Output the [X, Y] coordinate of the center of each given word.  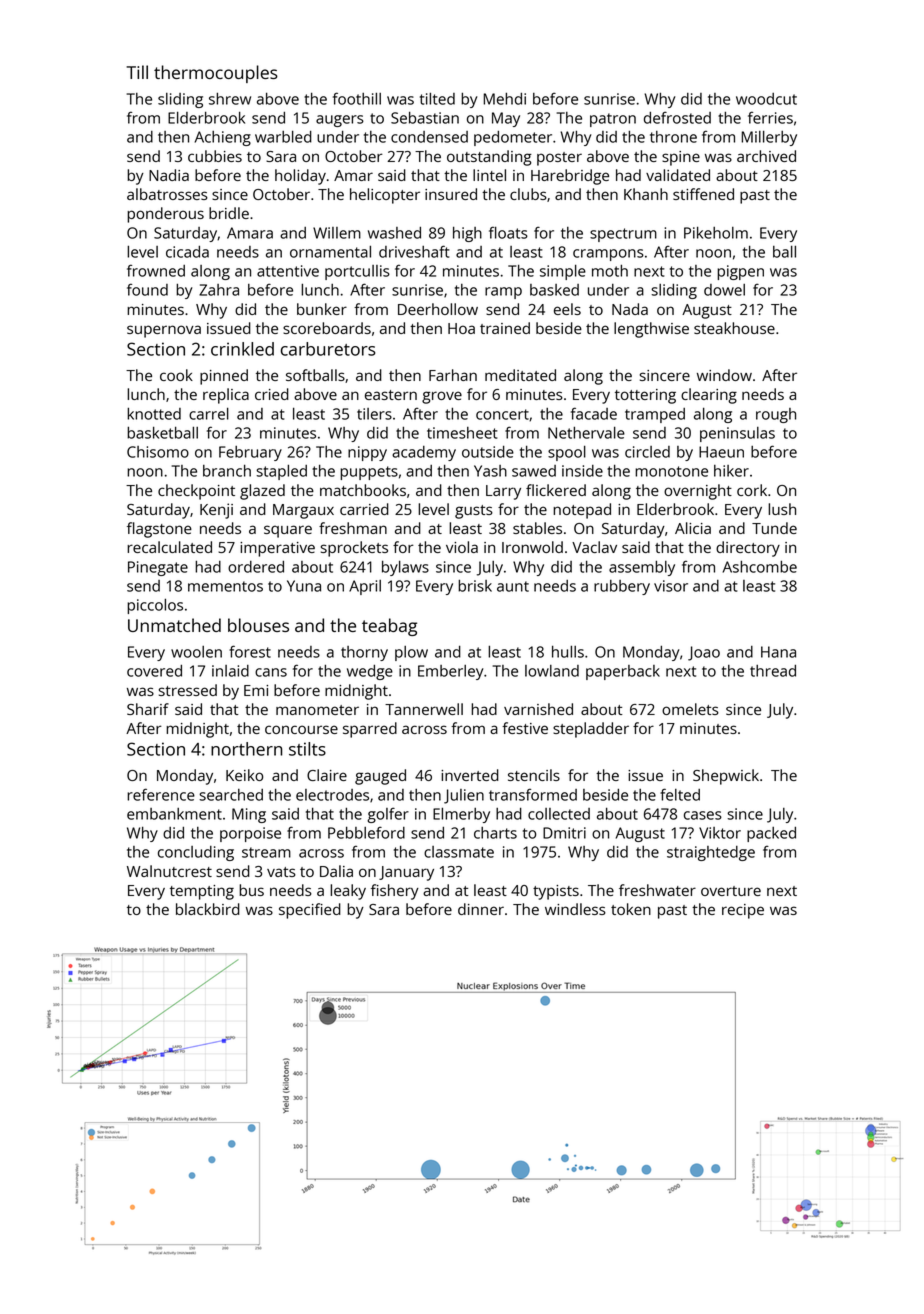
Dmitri [564, 833]
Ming [249, 815]
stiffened [703, 194]
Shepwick [726, 777]
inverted [470, 775]
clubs [528, 194]
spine [681, 158]
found [147, 289]
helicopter [385, 196]
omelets [690, 709]
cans [271, 672]
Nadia [169, 175]
